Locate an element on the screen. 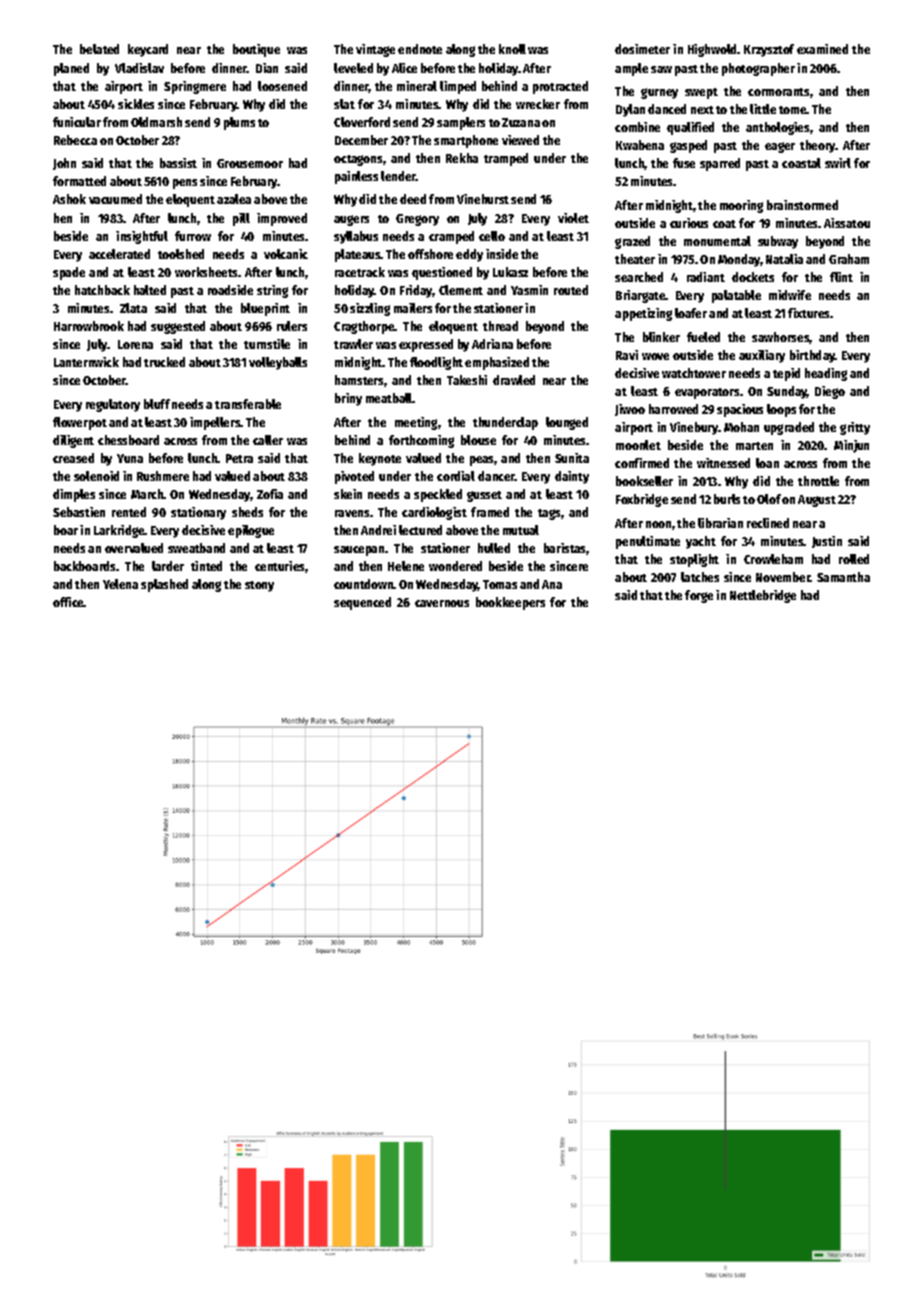 The width and height of the screenshot is (924, 1308). sizzling is located at coordinates (370, 309).
